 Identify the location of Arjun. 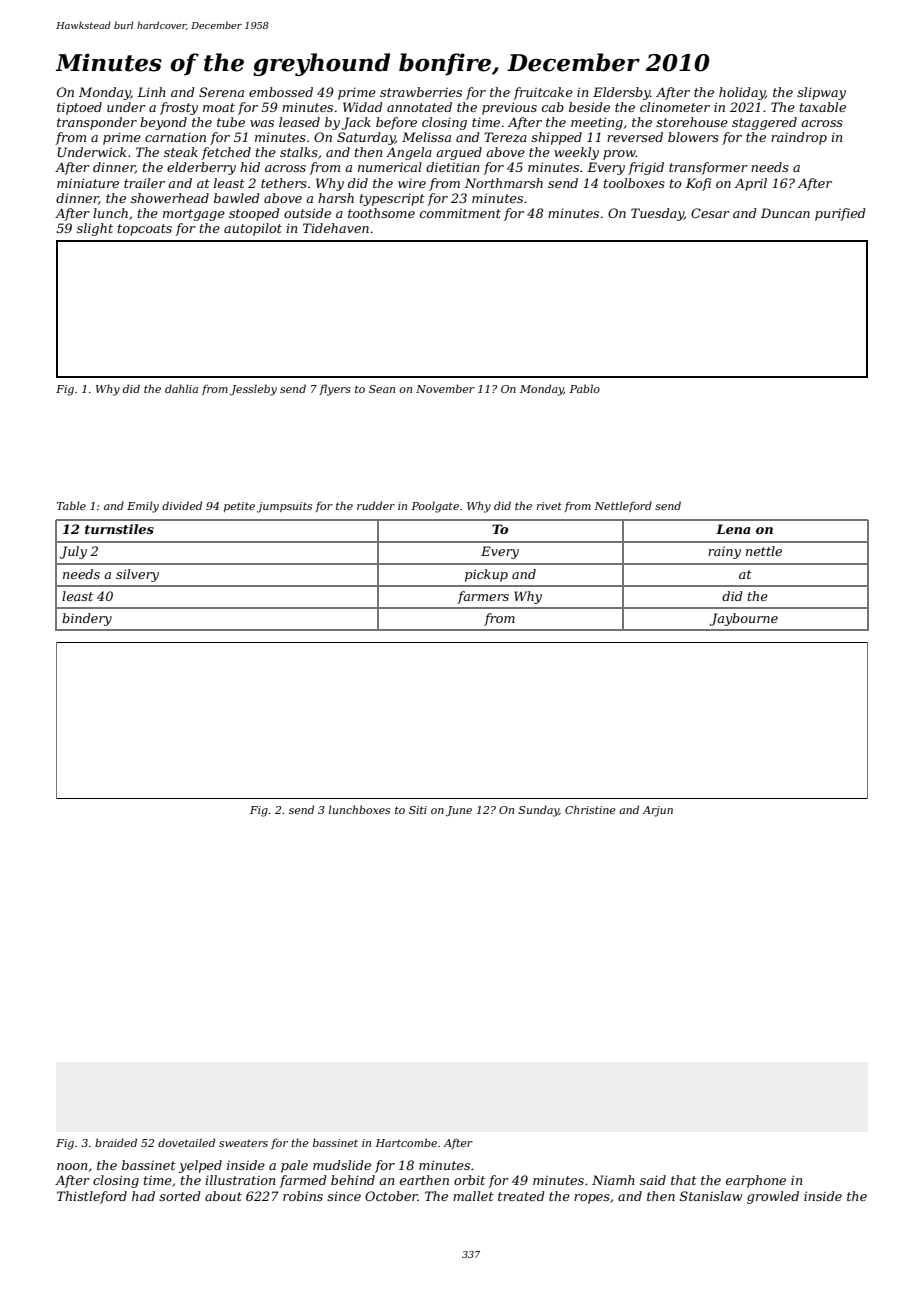
(657, 811).
